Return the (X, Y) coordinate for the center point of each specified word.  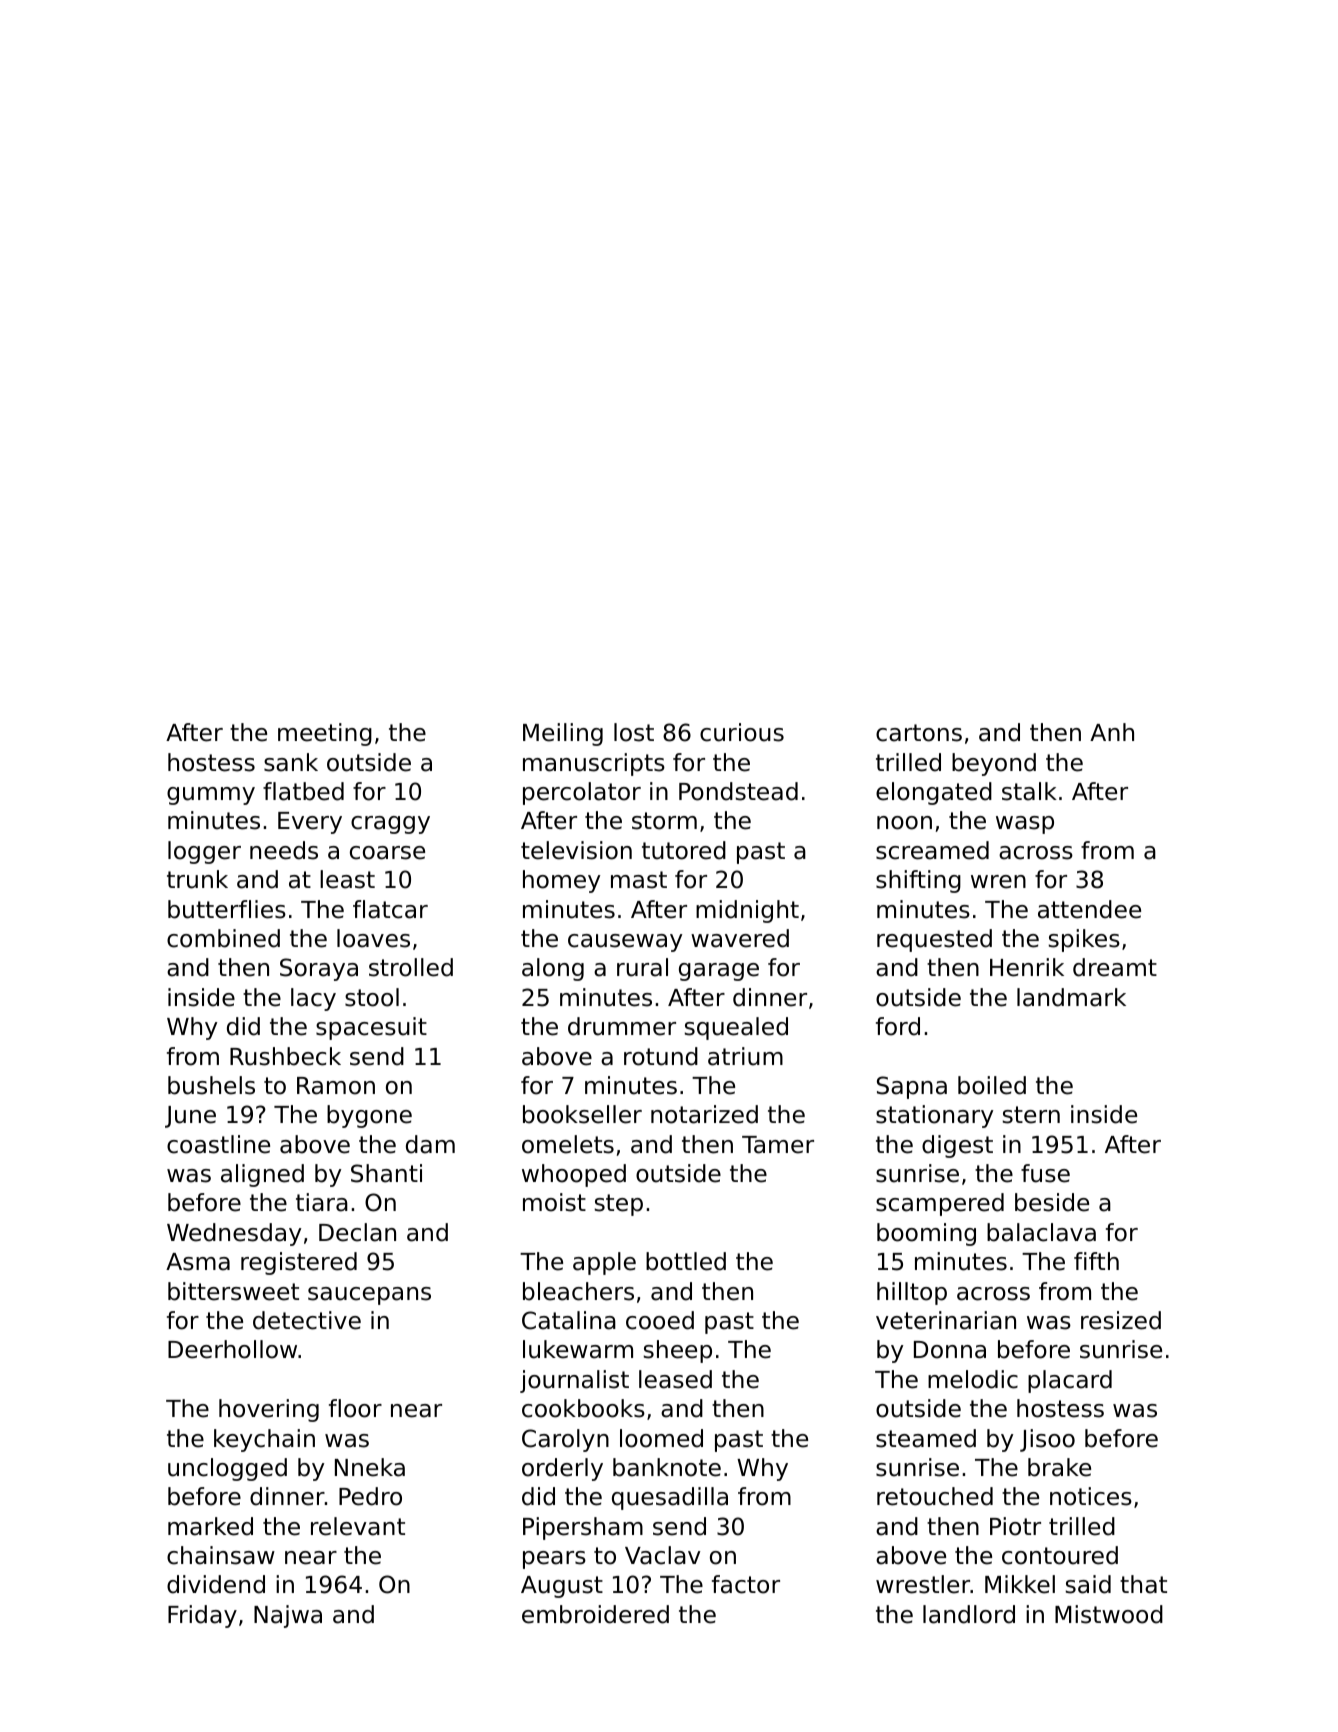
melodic (973, 1379)
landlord (969, 1614)
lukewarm (578, 1349)
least (347, 879)
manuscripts (594, 764)
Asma (198, 1262)
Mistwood (1109, 1614)
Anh (1112, 732)
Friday (202, 1616)
